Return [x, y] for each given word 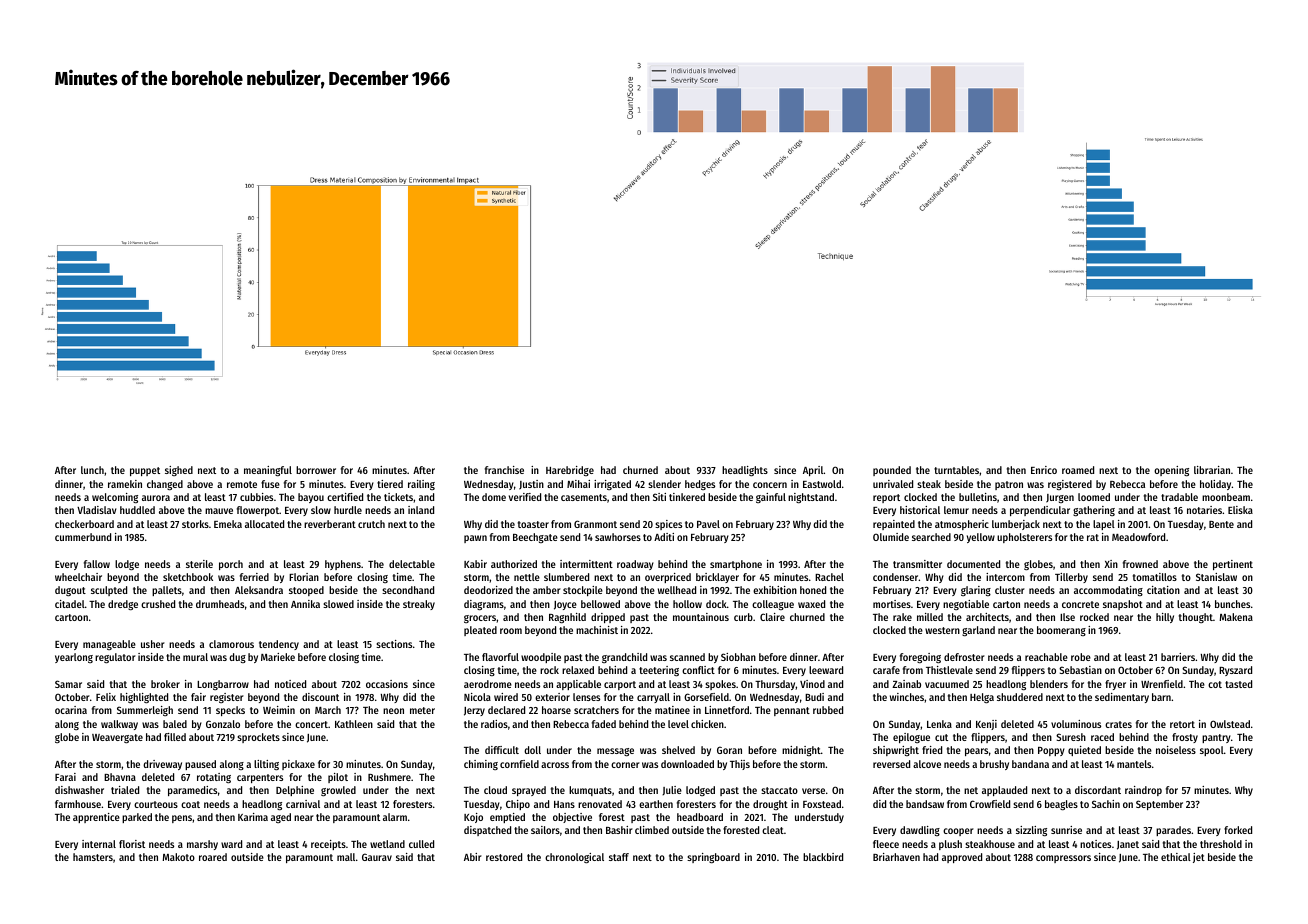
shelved [678, 750]
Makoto [178, 857]
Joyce [565, 605]
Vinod [812, 684]
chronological [574, 858]
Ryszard [1235, 671]
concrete [1080, 604]
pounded [892, 471]
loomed [1094, 497]
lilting [266, 765]
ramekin [125, 484]
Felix [106, 697]
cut [941, 737]
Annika [305, 604]
